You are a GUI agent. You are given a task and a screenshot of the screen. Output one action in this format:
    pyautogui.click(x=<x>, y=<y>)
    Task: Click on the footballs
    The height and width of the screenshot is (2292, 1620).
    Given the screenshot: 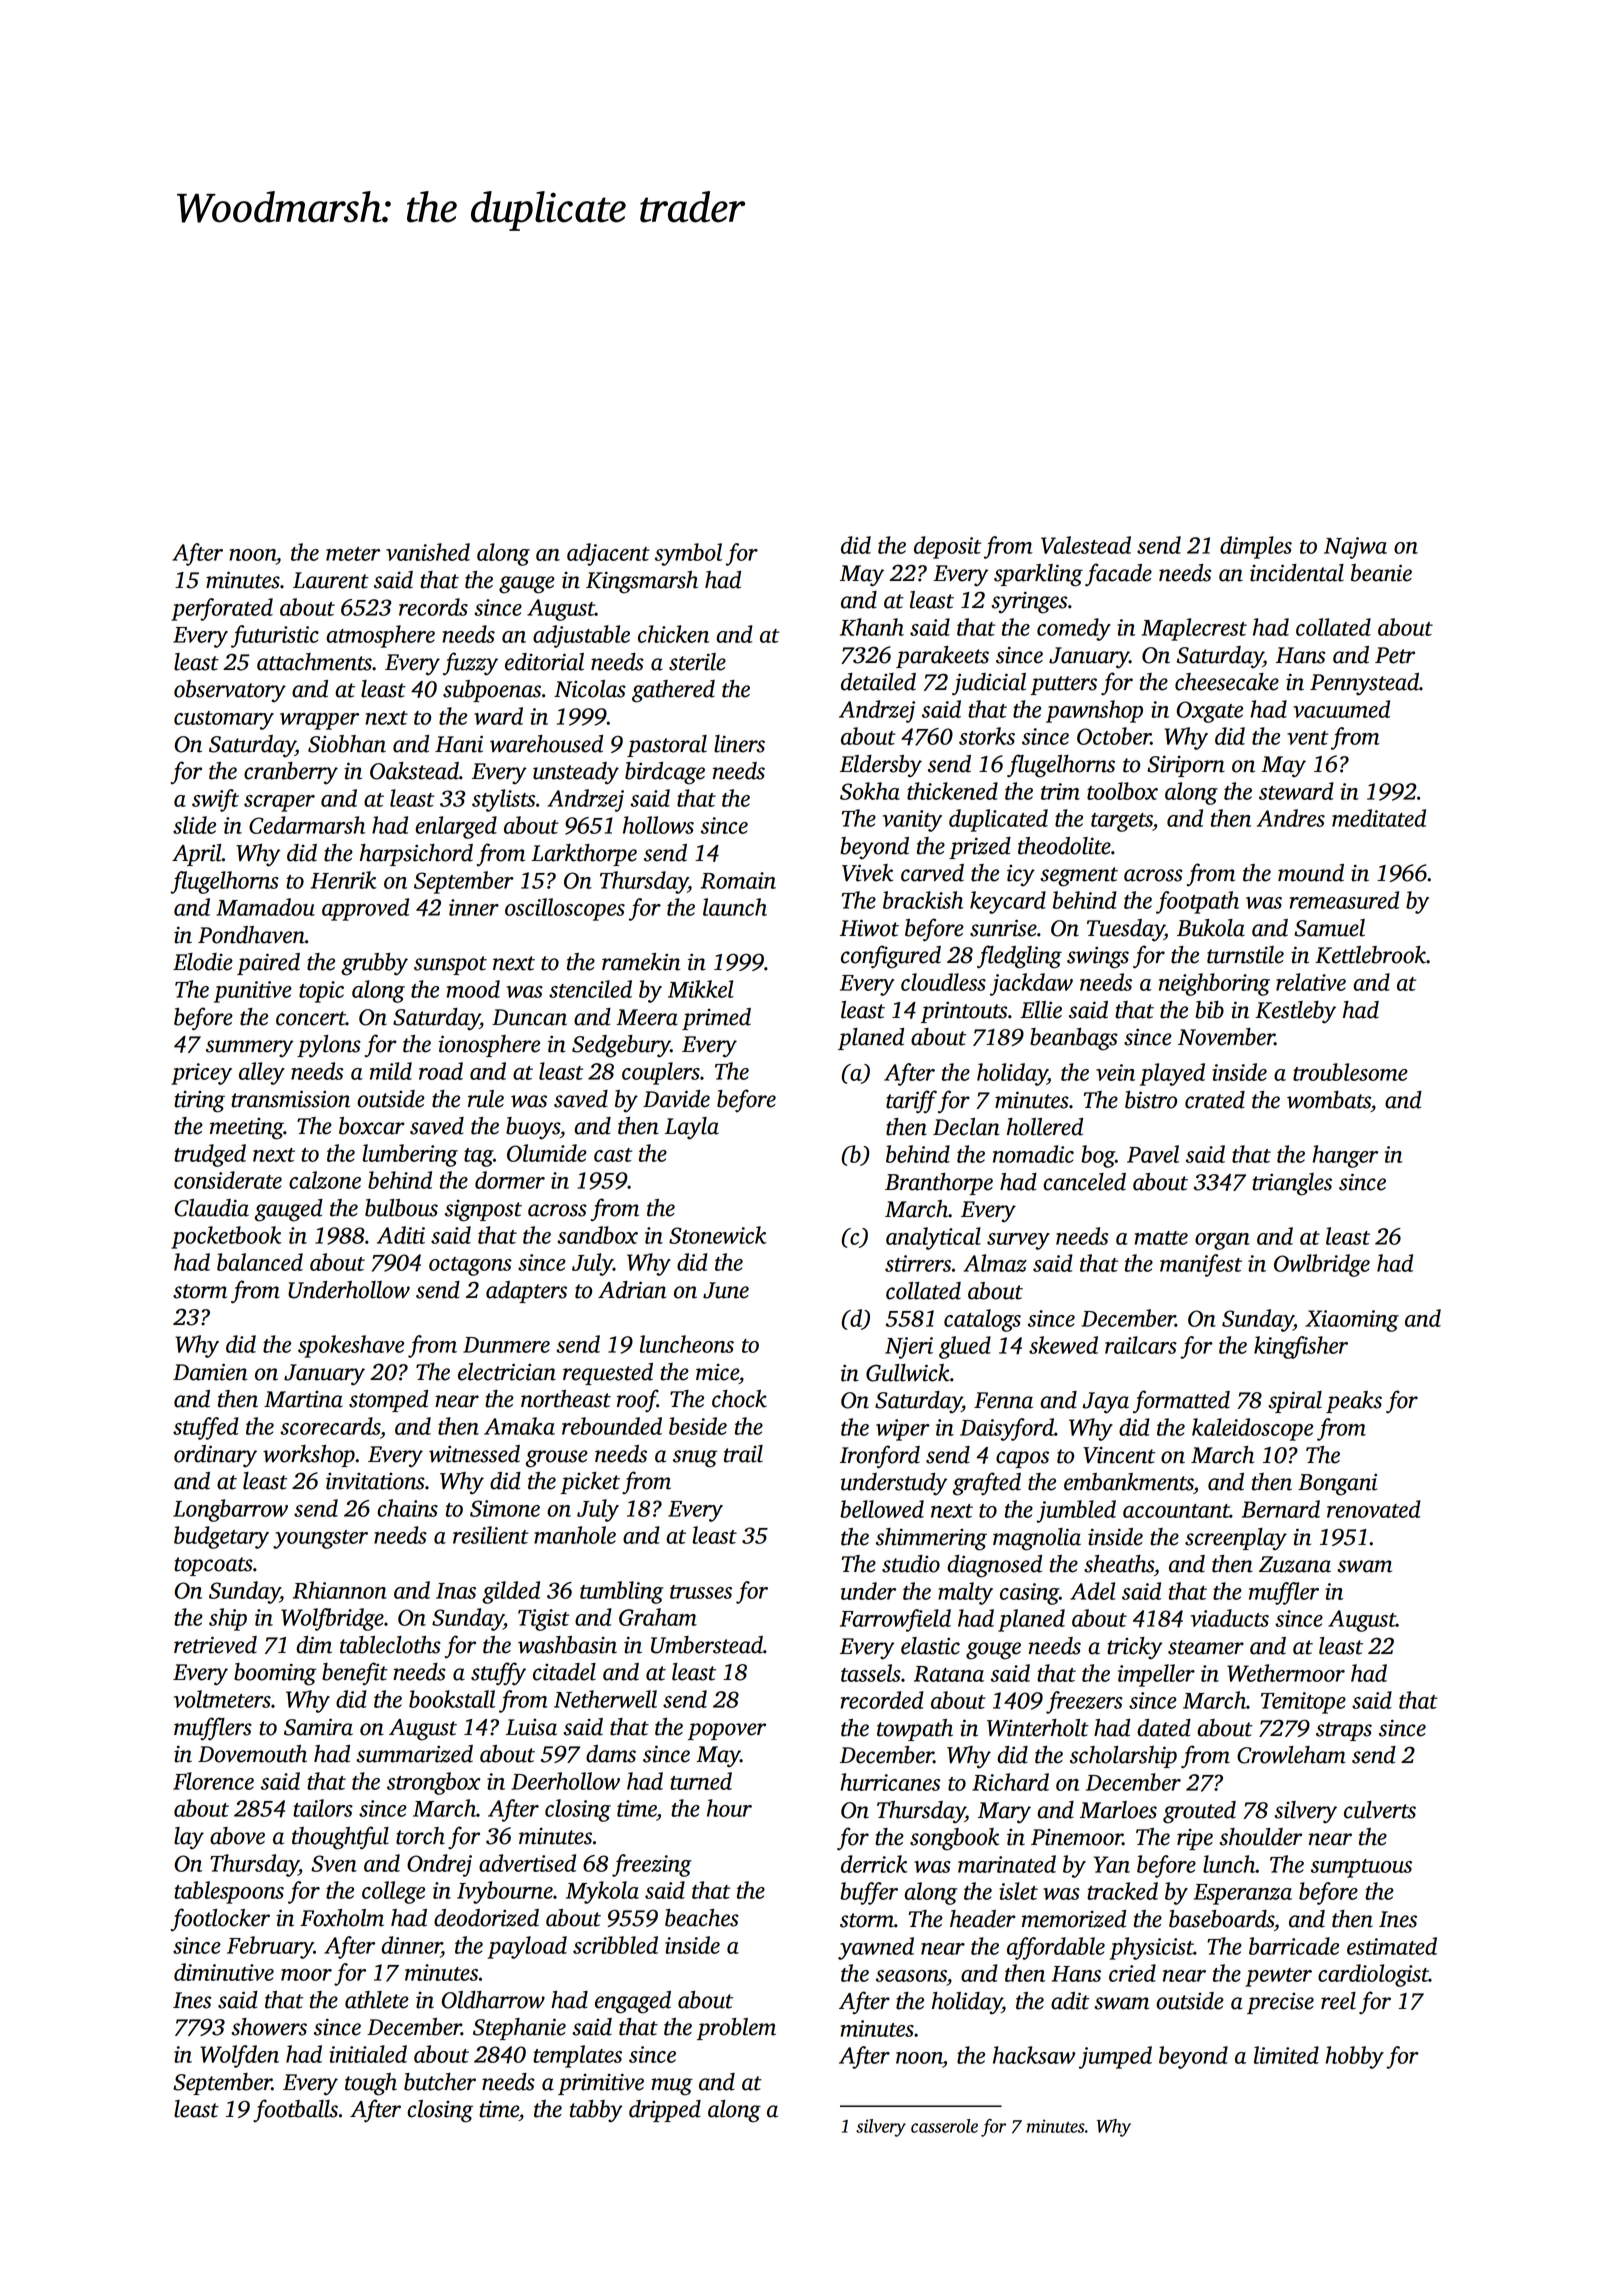 What is the action you would take?
    pyautogui.click(x=295, y=2110)
